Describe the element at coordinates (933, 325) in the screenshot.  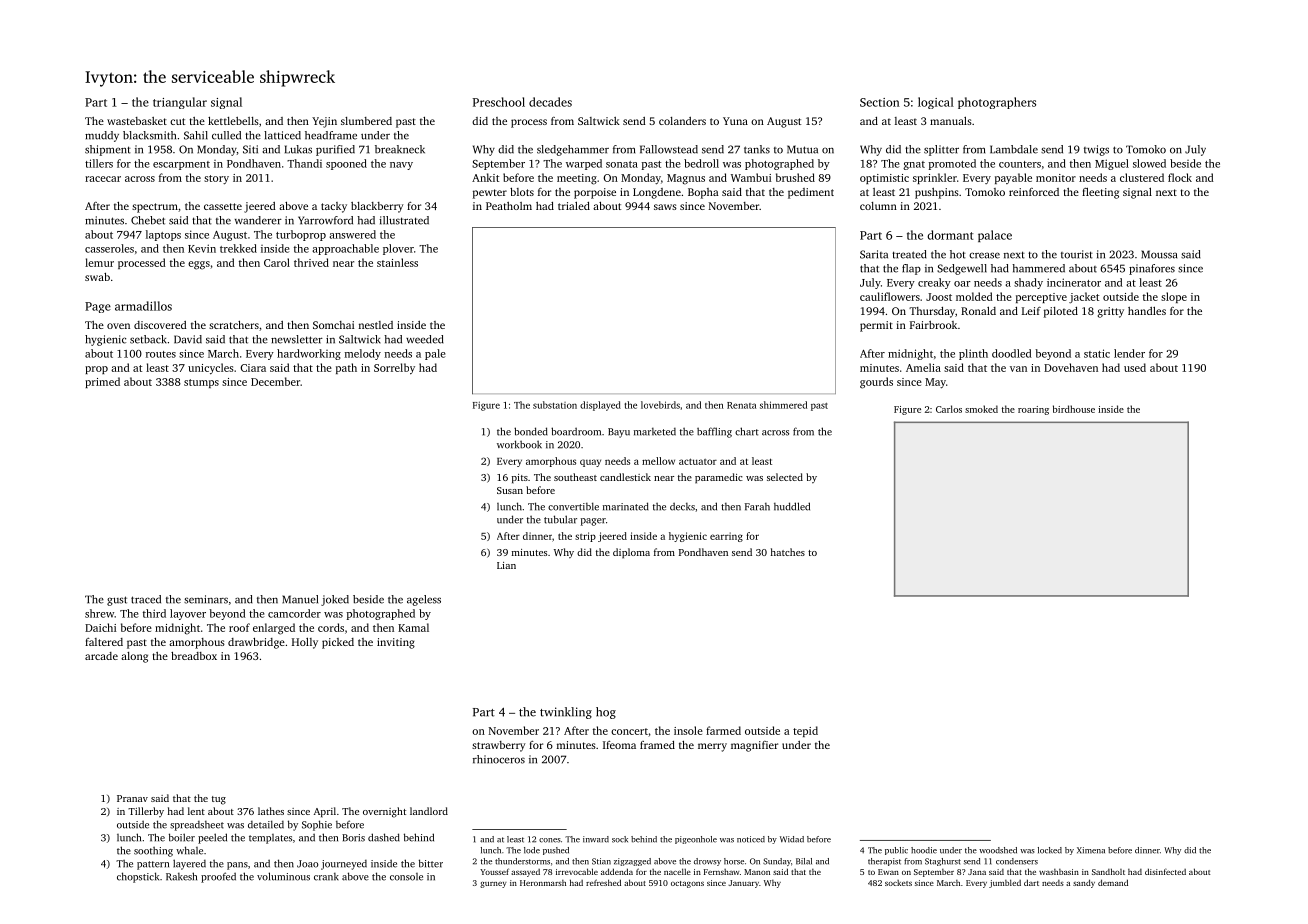
I see `Fairbrook` at that location.
